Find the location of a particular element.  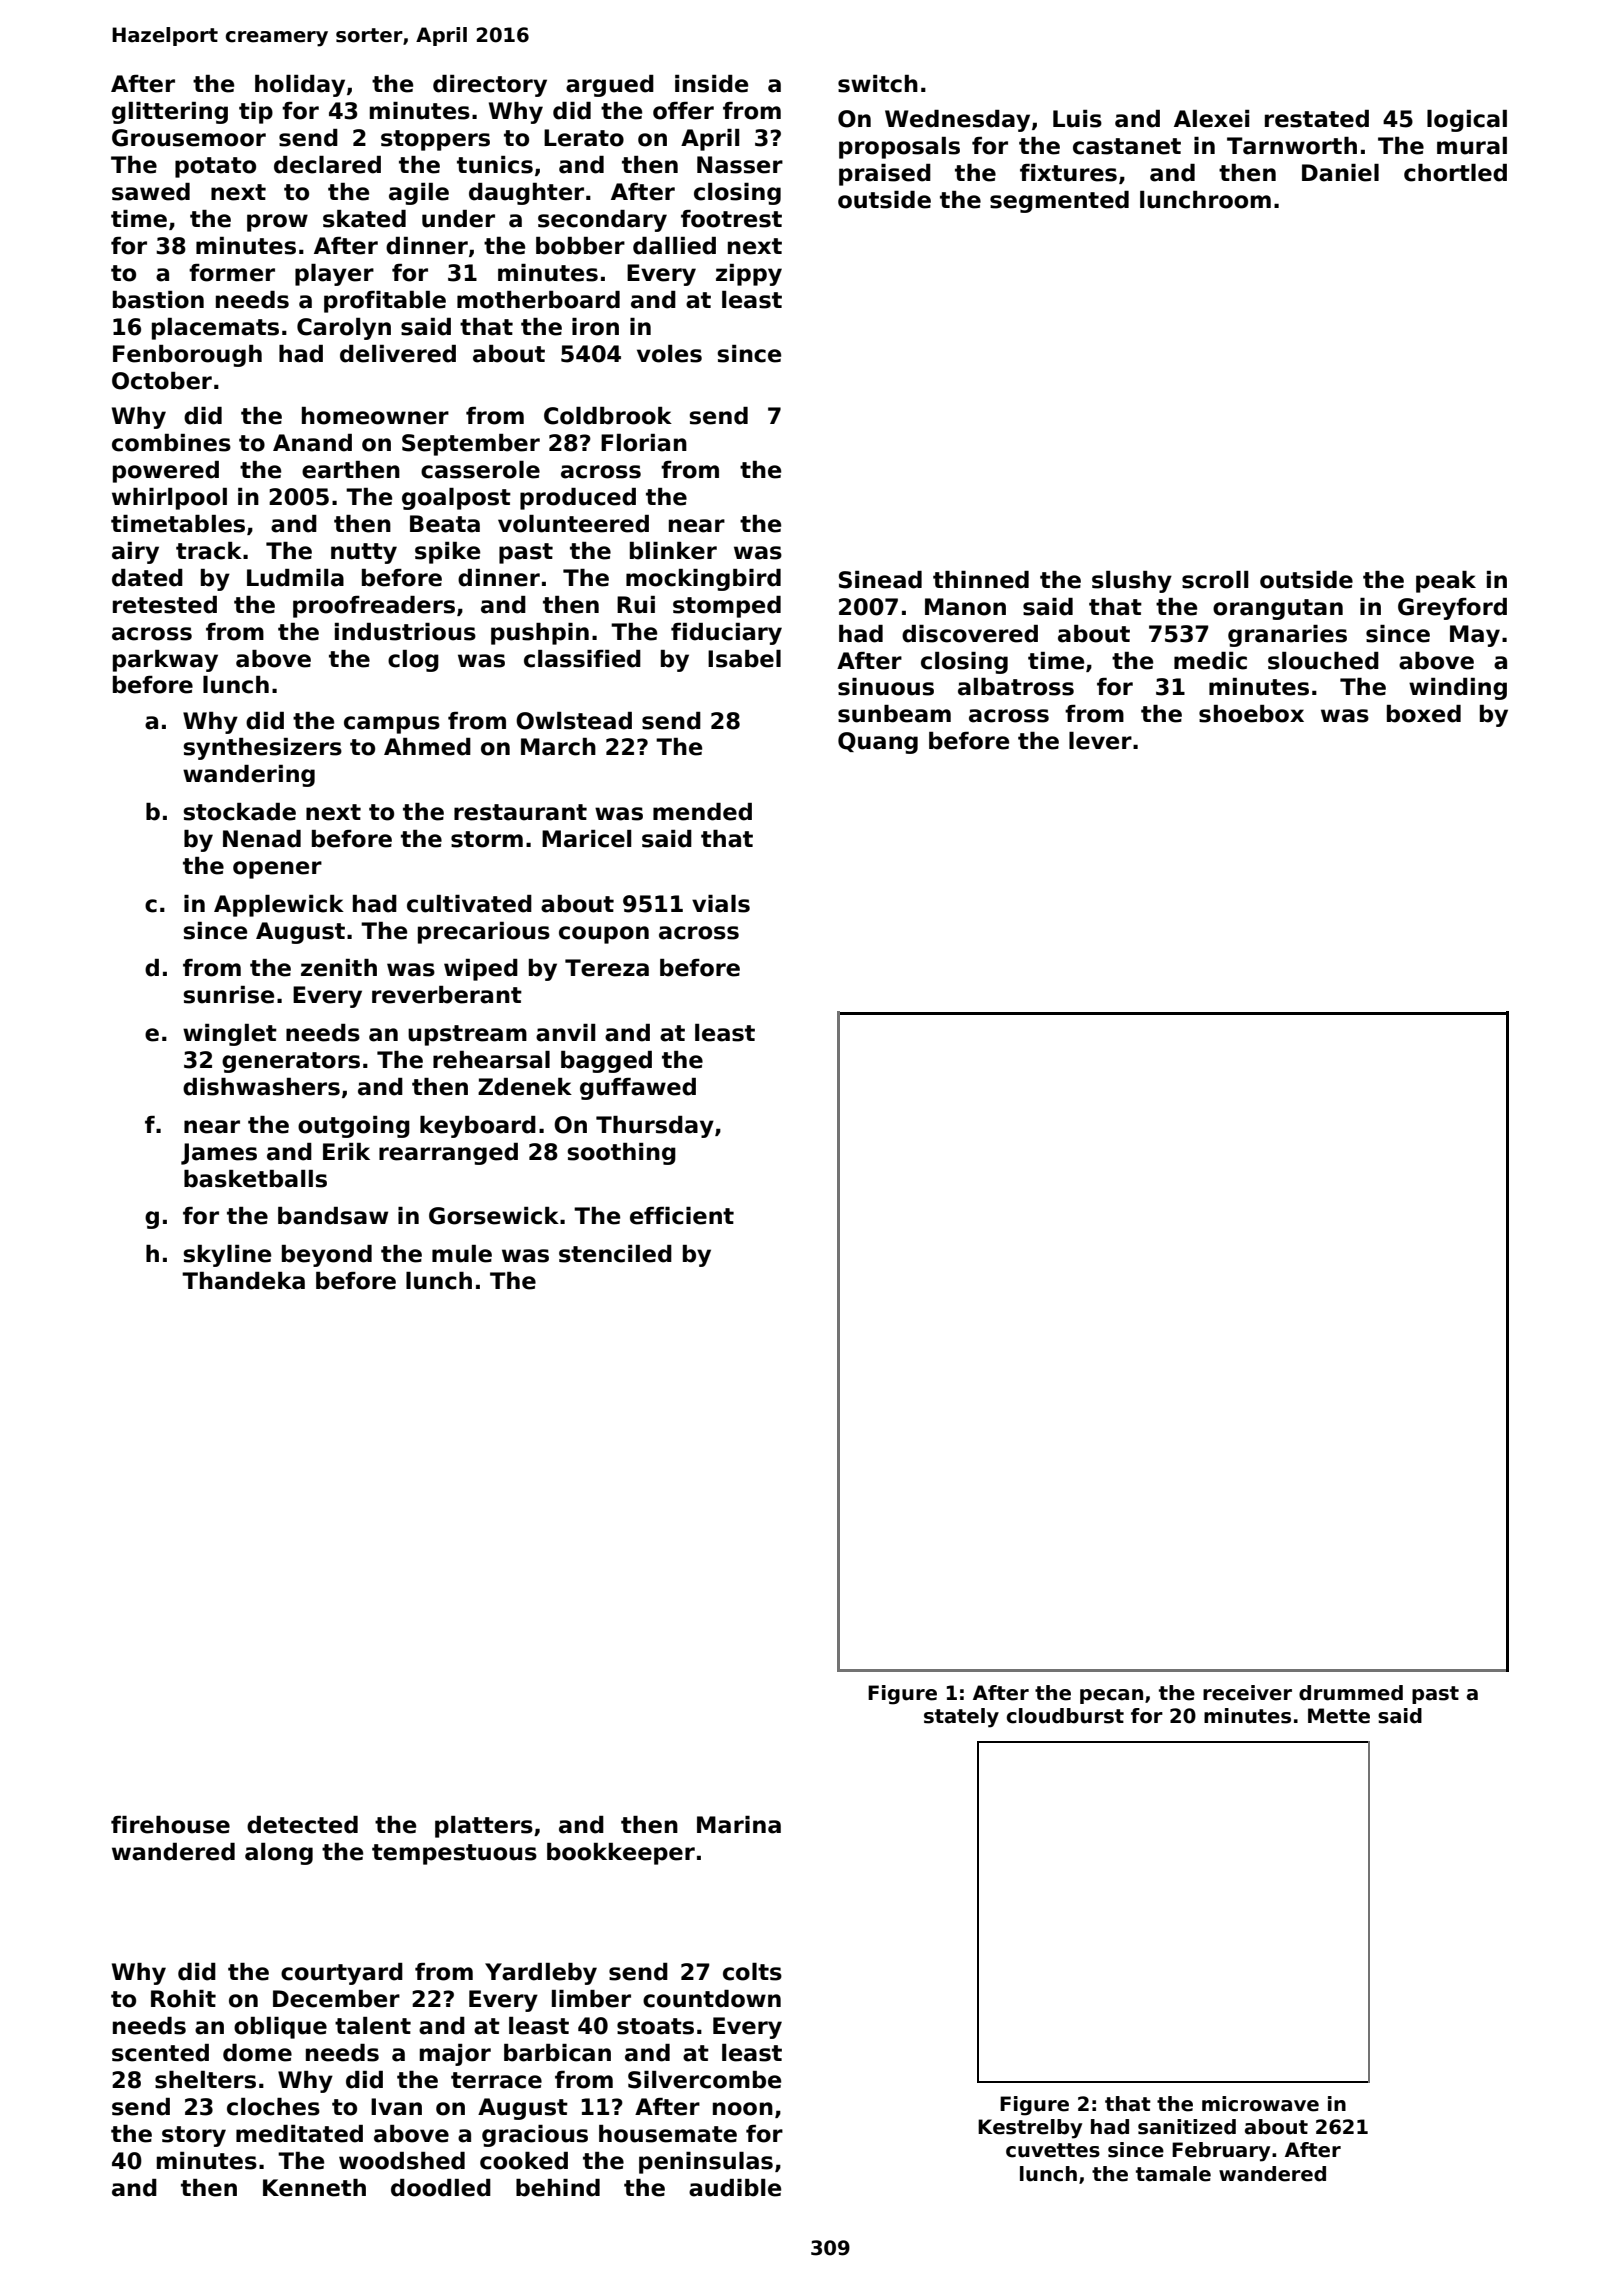

zippy is located at coordinates (749, 275).
